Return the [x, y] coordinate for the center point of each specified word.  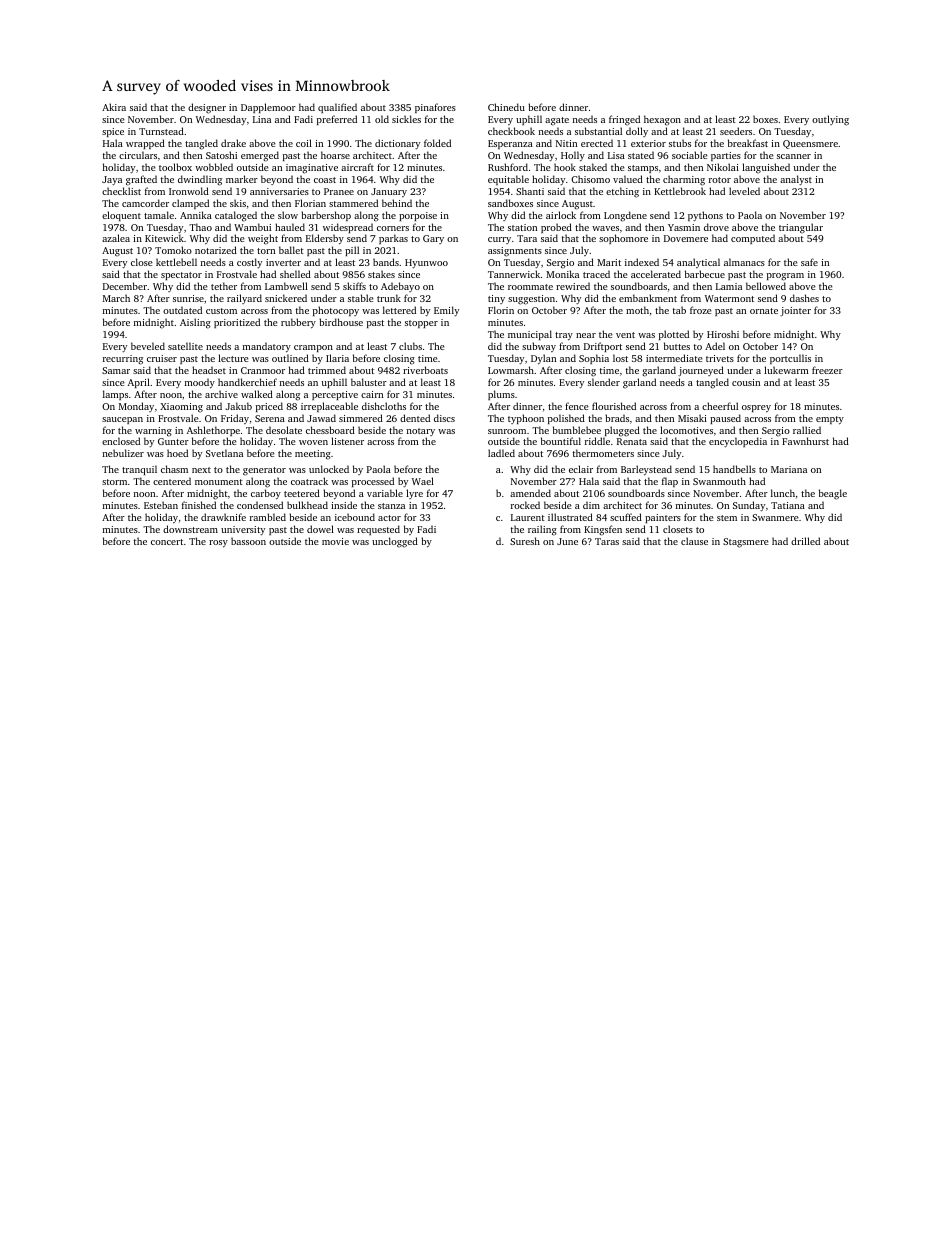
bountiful [561, 441]
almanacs [744, 262]
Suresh [525, 541]
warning [153, 432]
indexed [642, 262]
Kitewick [164, 238]
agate [557, 121]
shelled [295, 274]
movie [335, 541]
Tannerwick [514, 274]
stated [641, 155]
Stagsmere [746, 543]
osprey [756, 408]
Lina [262, 119]
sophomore [623, 239]
